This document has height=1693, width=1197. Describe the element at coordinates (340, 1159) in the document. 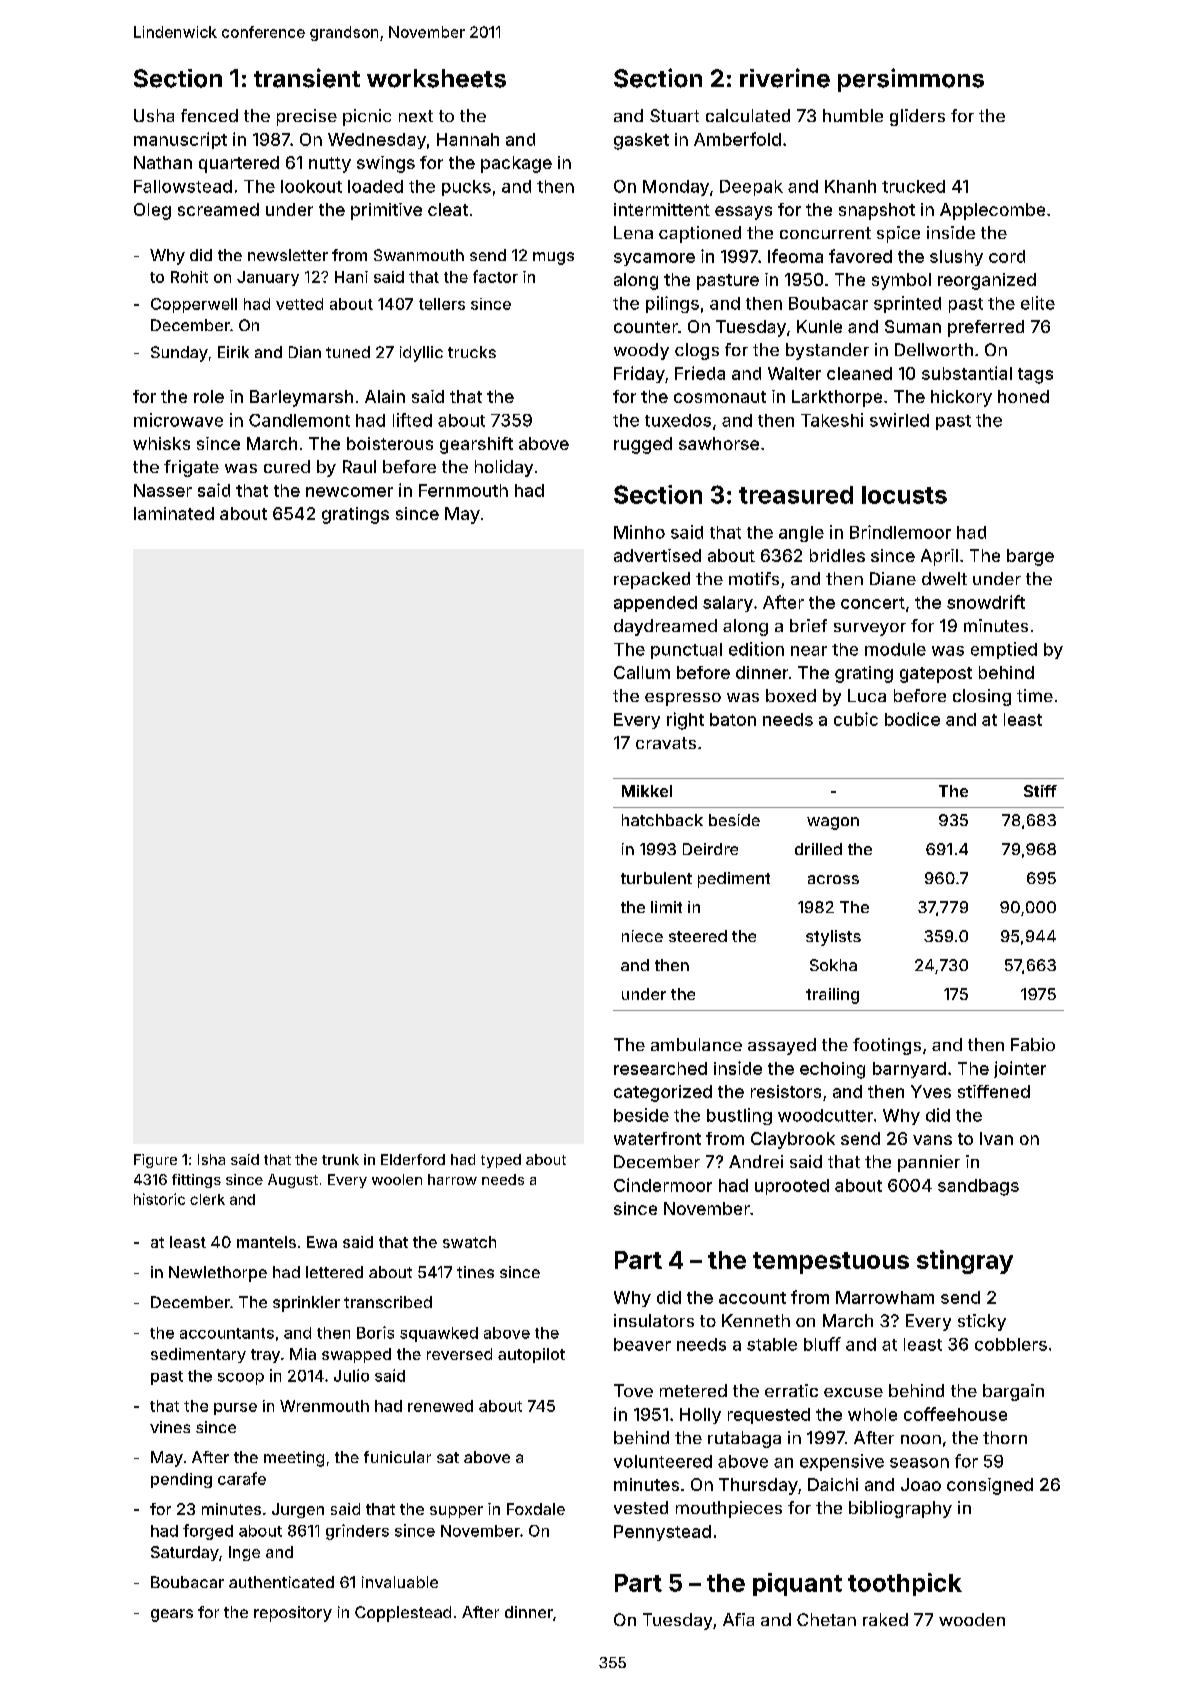

I see `trunk` at that location.
